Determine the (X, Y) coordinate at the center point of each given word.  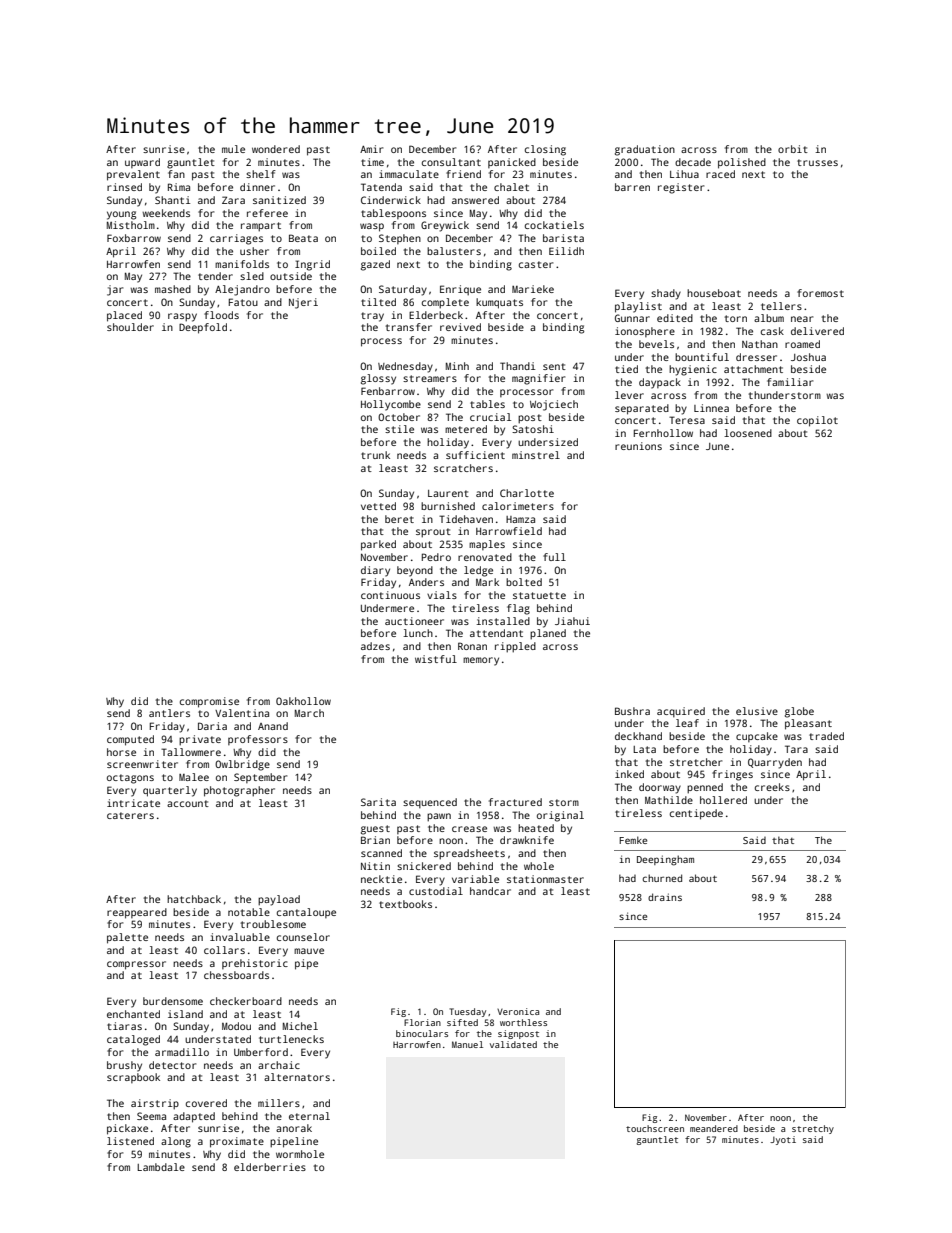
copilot (817, 421)
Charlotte (527, 493)
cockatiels (554, 225)
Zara (233, 200)
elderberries (270, 1167)
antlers (169, 713)
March (309, 713)
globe (799, 712)
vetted (378, 506)
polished (742, 163)
